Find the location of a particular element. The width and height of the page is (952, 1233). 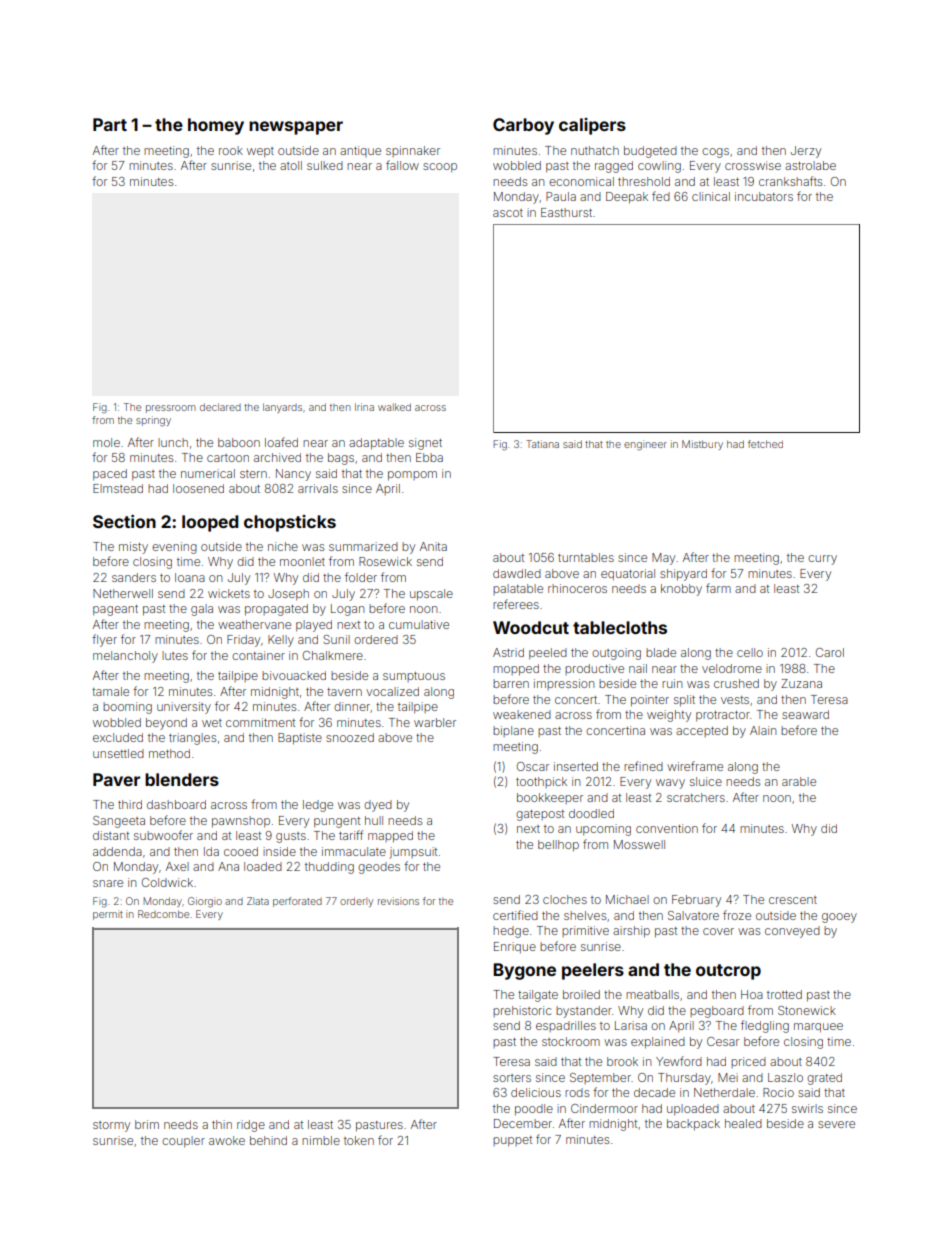

stormy is located at coordinates (111, 1126).
